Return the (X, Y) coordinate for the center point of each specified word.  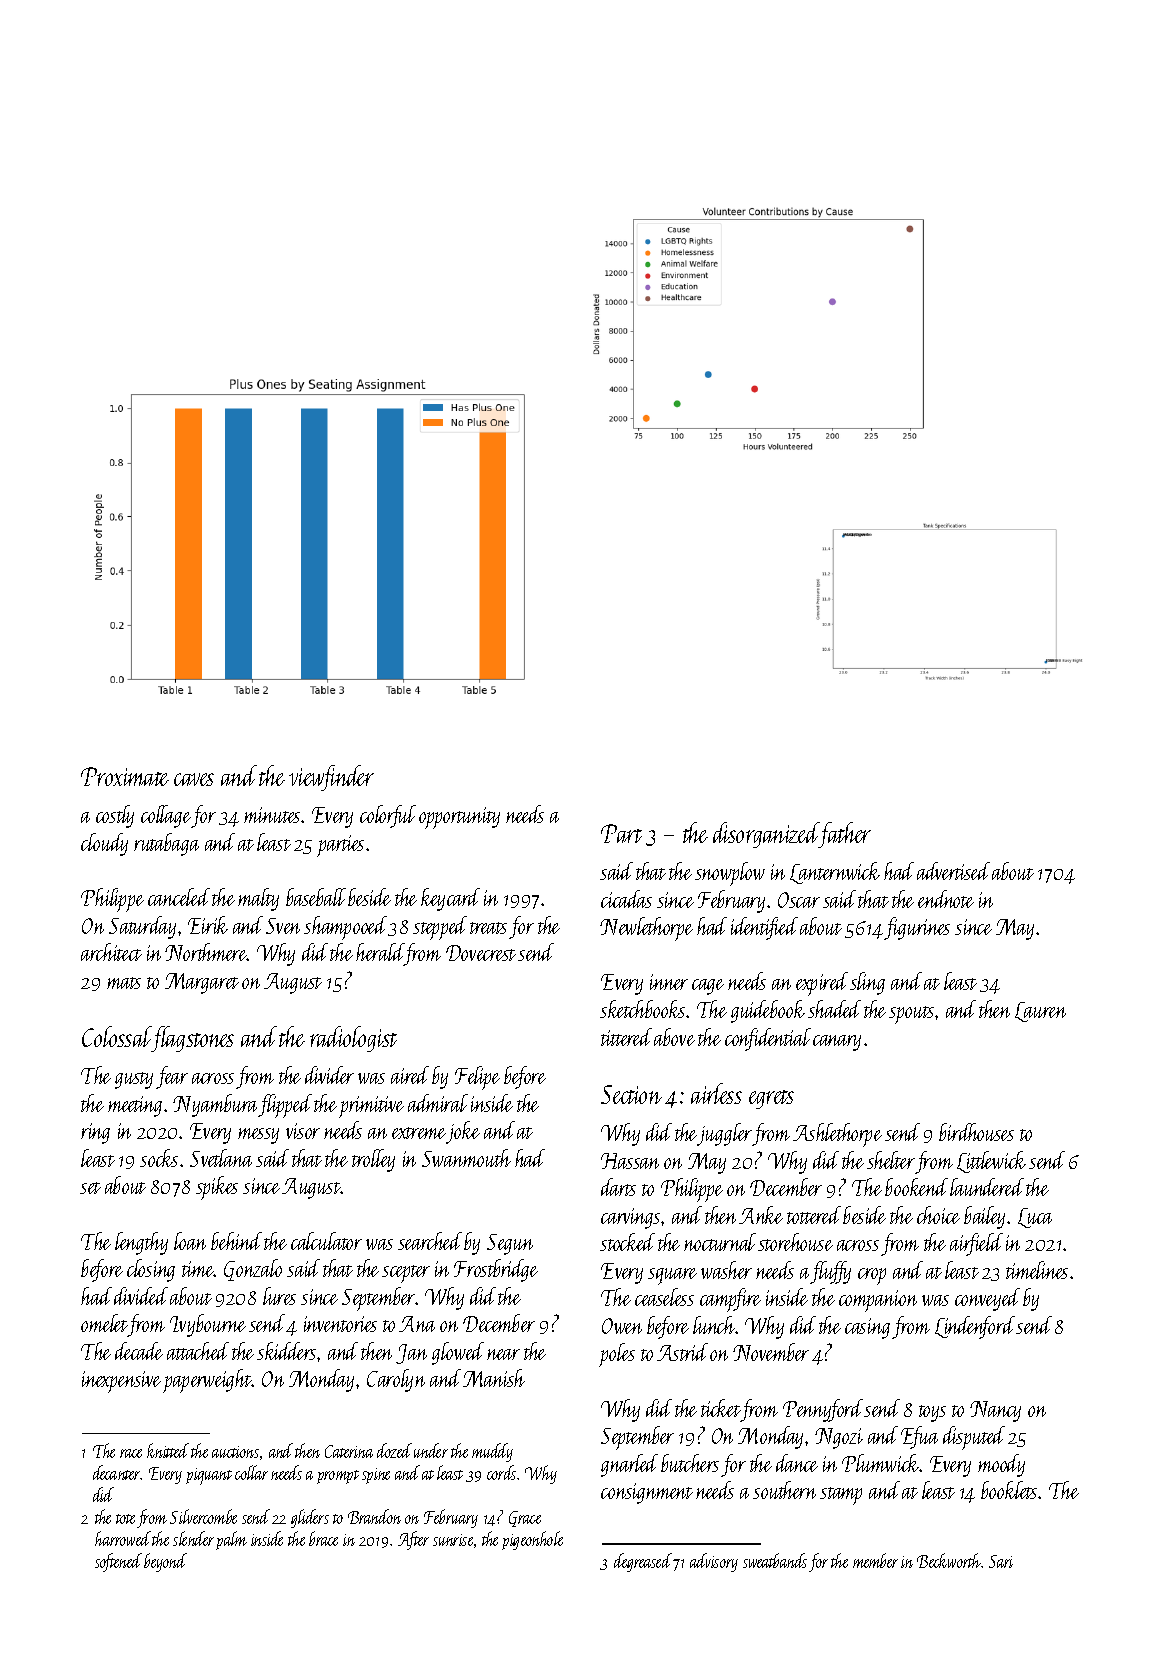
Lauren (1040, 1012)
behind (236, 1241)
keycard (450, 899)
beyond (165, 1562)
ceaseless (664, 1297)
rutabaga (166, 844)
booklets (1009, 1490)
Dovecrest (481, 953)
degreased (643, 1562)
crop (872, 1276)
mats (124, 983)
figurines (917, 928)
